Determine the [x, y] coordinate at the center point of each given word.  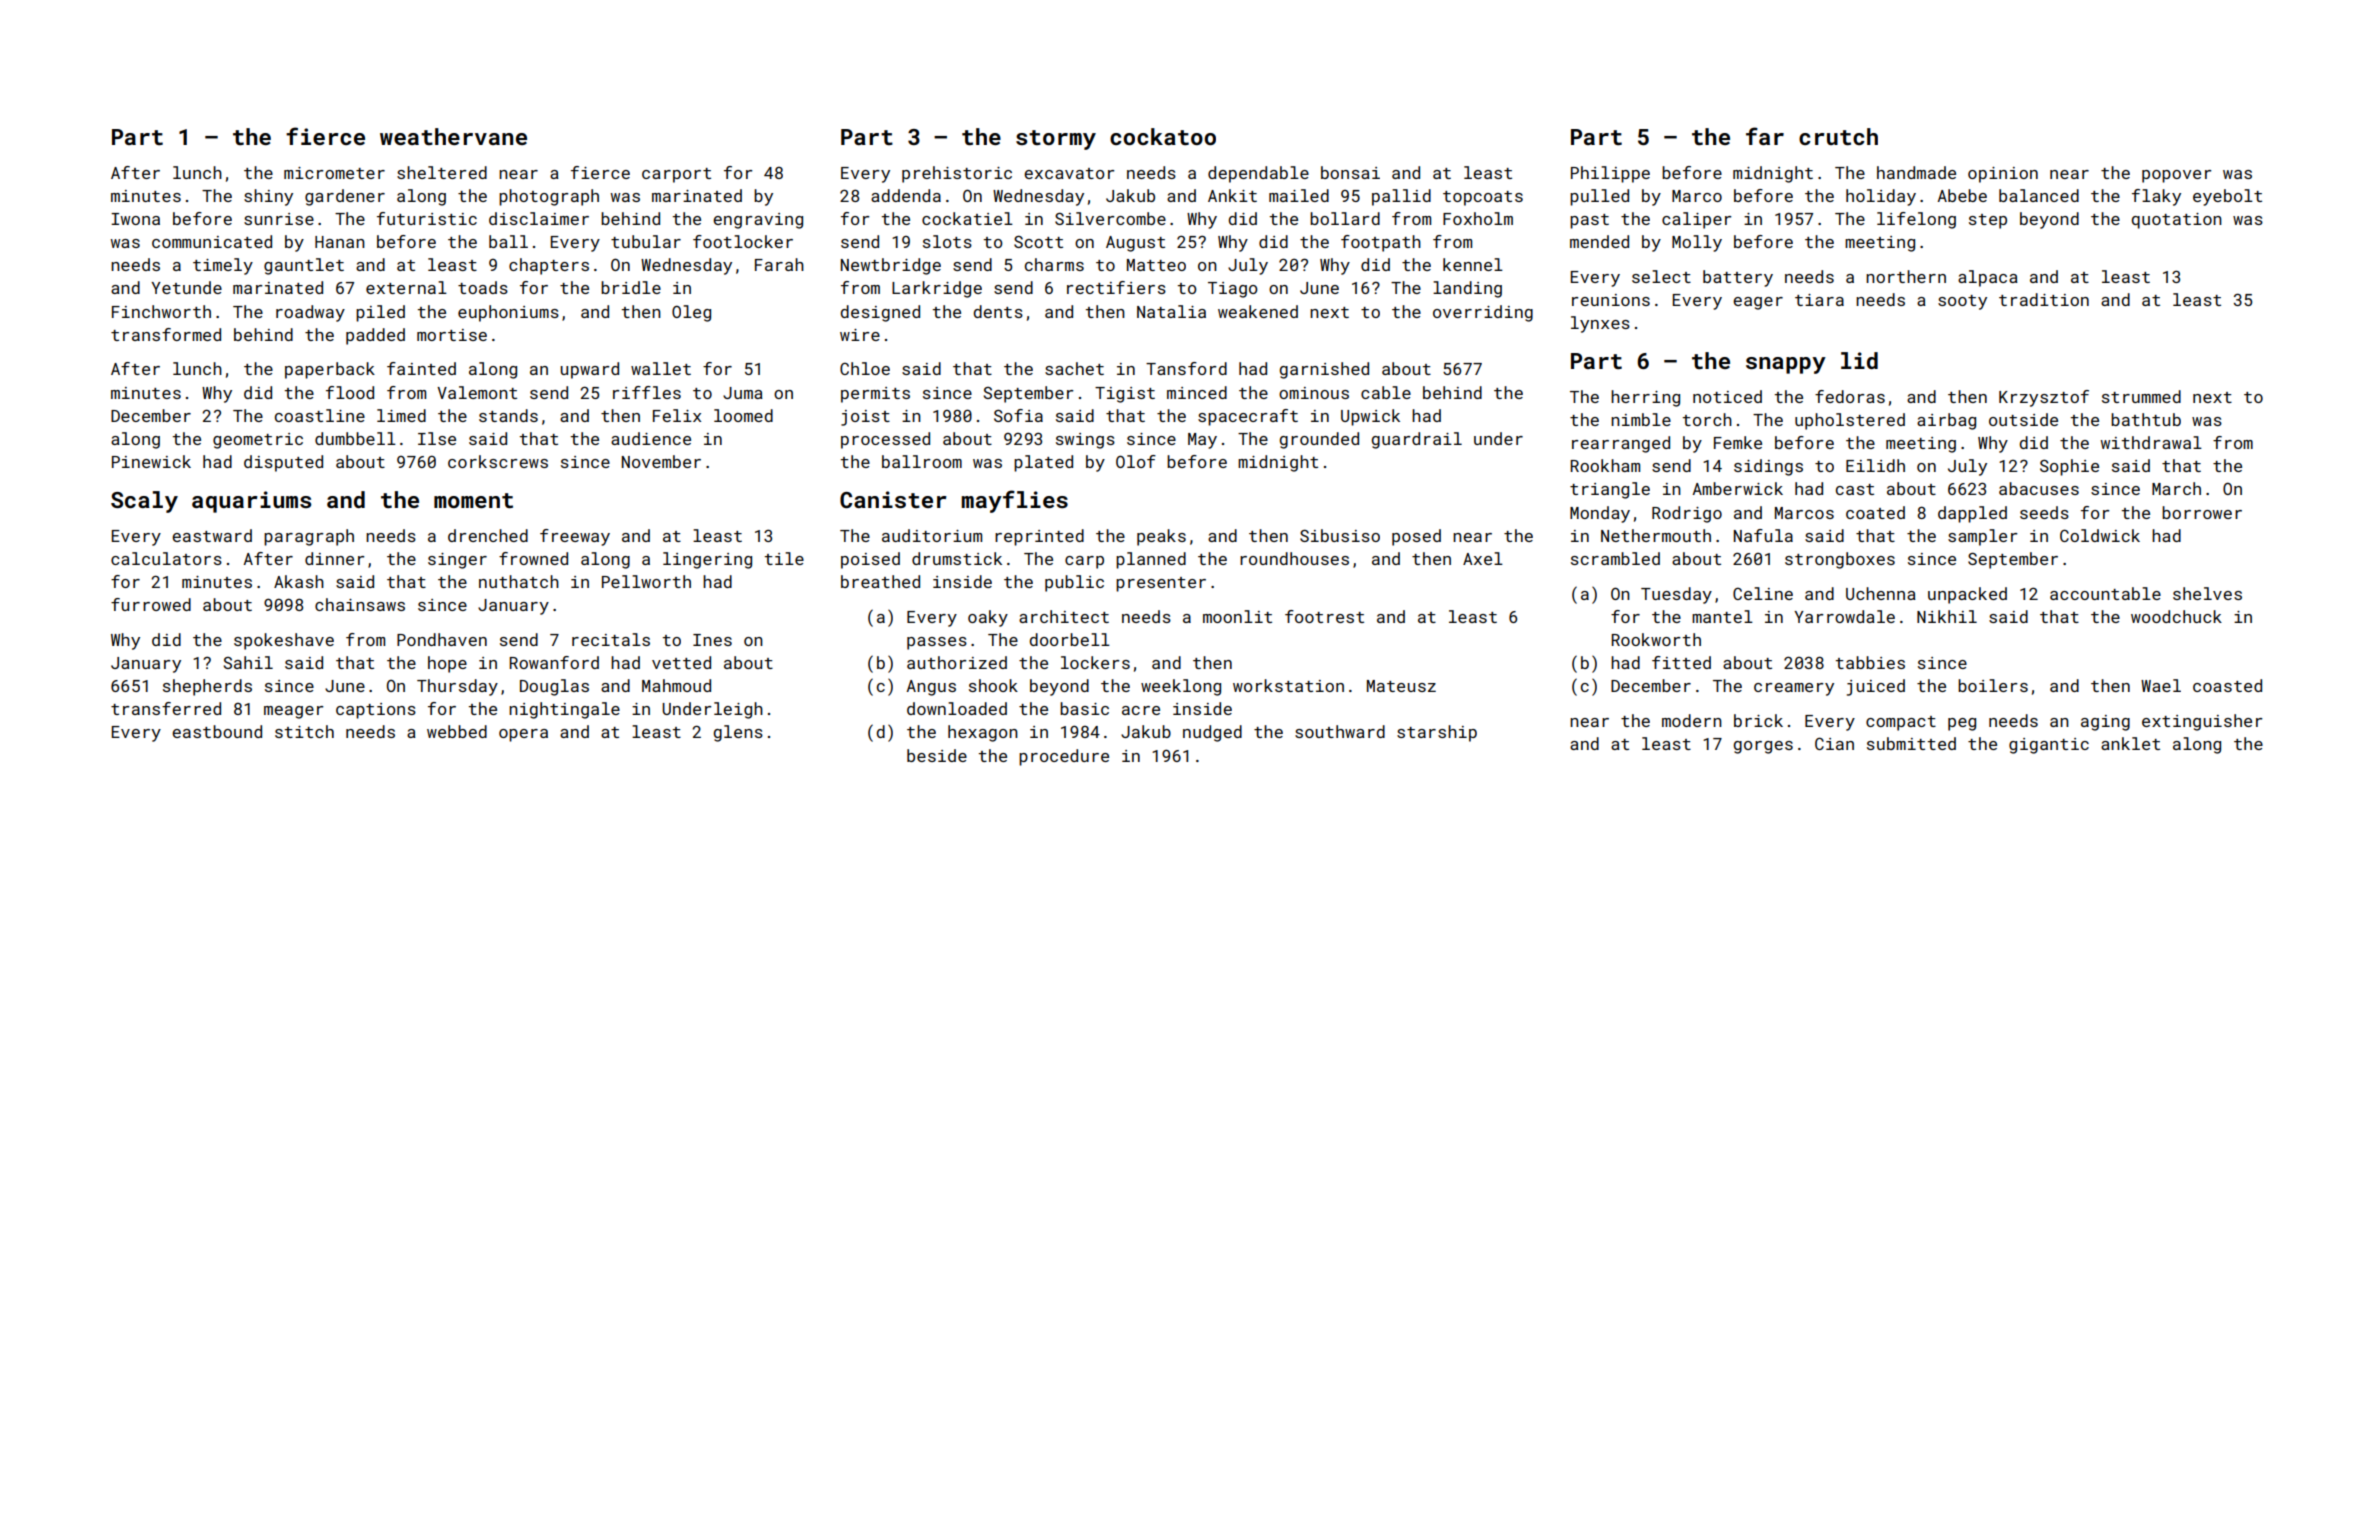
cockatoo [1163, 136]
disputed [283, 463]
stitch [304, 731]
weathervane [453, 136]
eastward [212, 535]
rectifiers [1116, 287]
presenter [1161, 584]
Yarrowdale [1844, 616]
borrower [2202, 512]
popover [2177, 176]
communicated [212, 241]
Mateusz [1401, 686]
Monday [1600, 514]
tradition [2044, 299]
